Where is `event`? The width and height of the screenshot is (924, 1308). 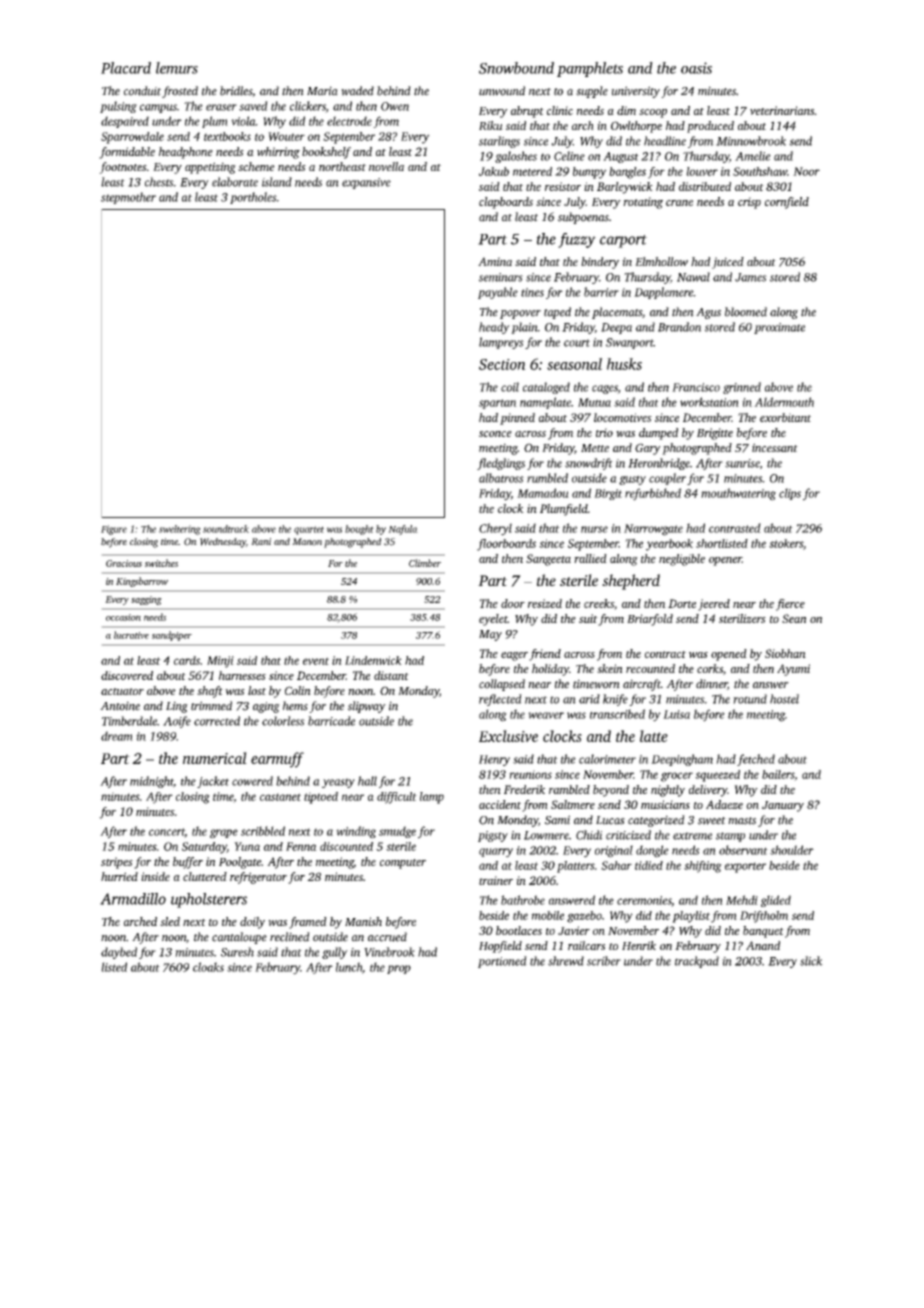
event is located at coordinates (316, 661).
